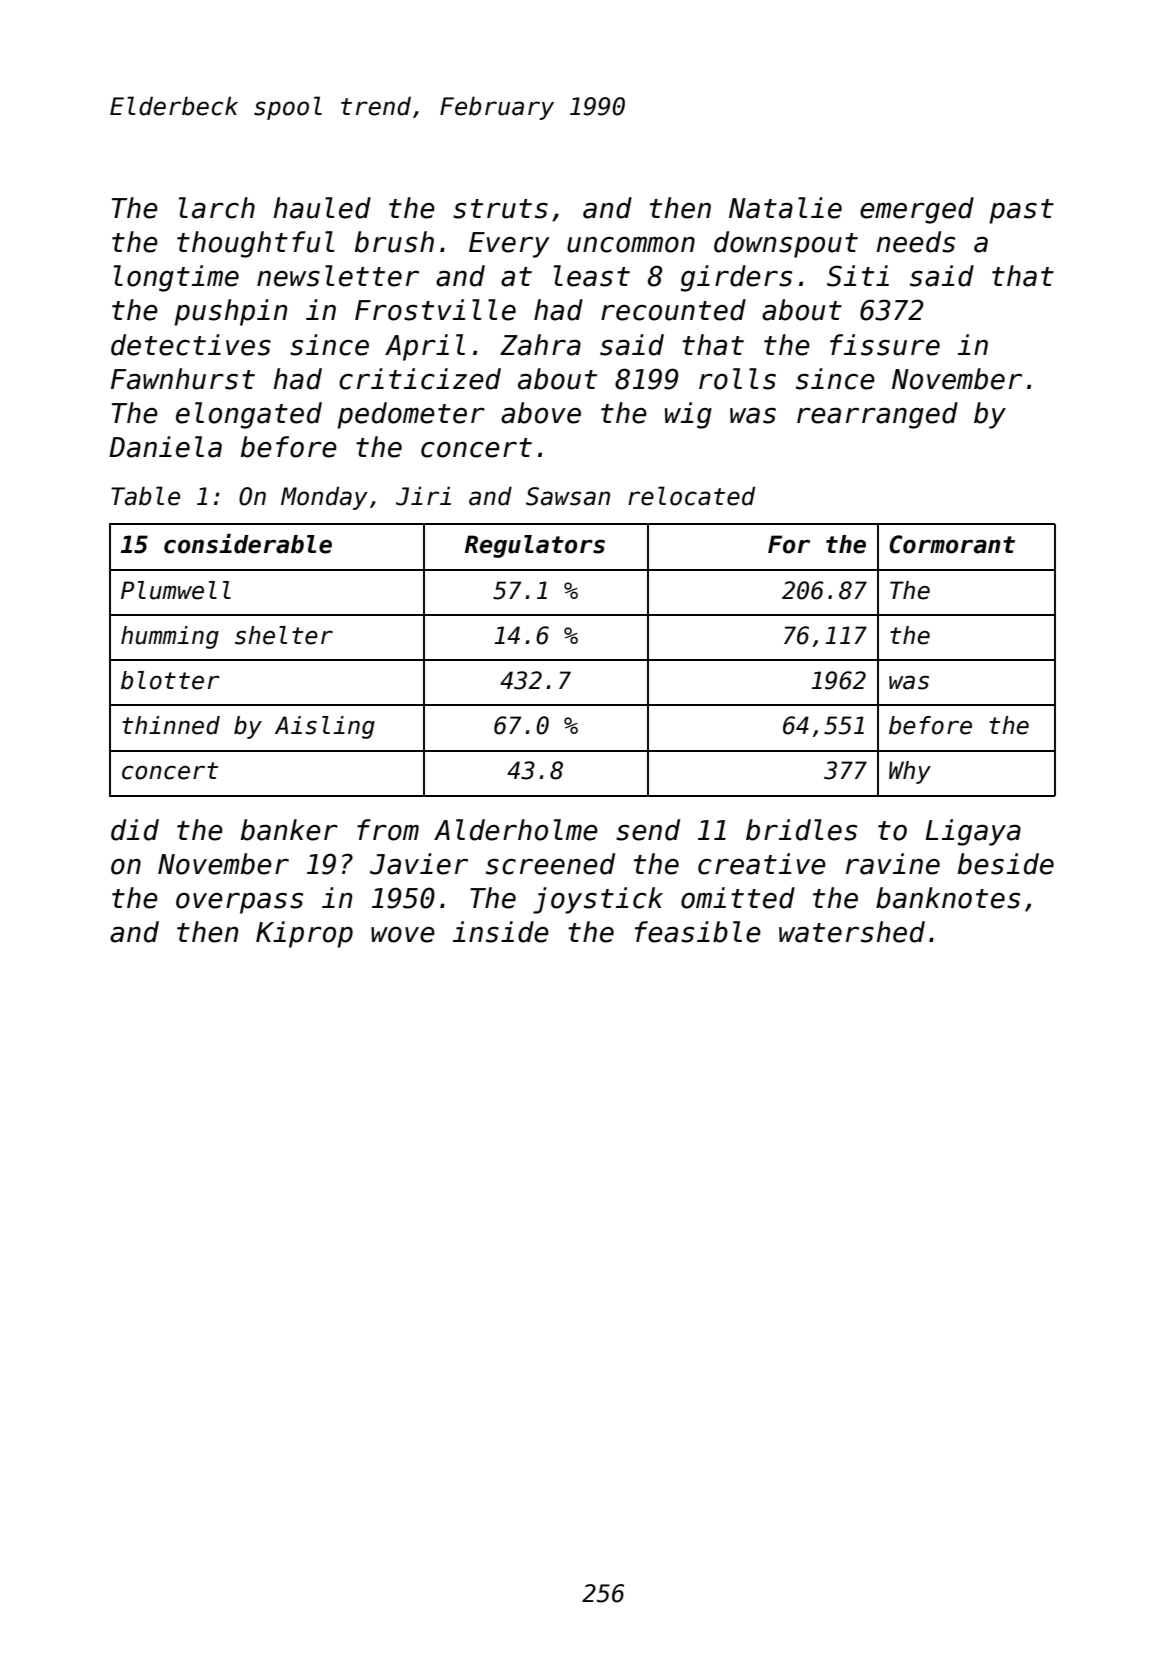 This screenshot has height=1654, width=1165. I want to click on Why, so click(910, 772).
